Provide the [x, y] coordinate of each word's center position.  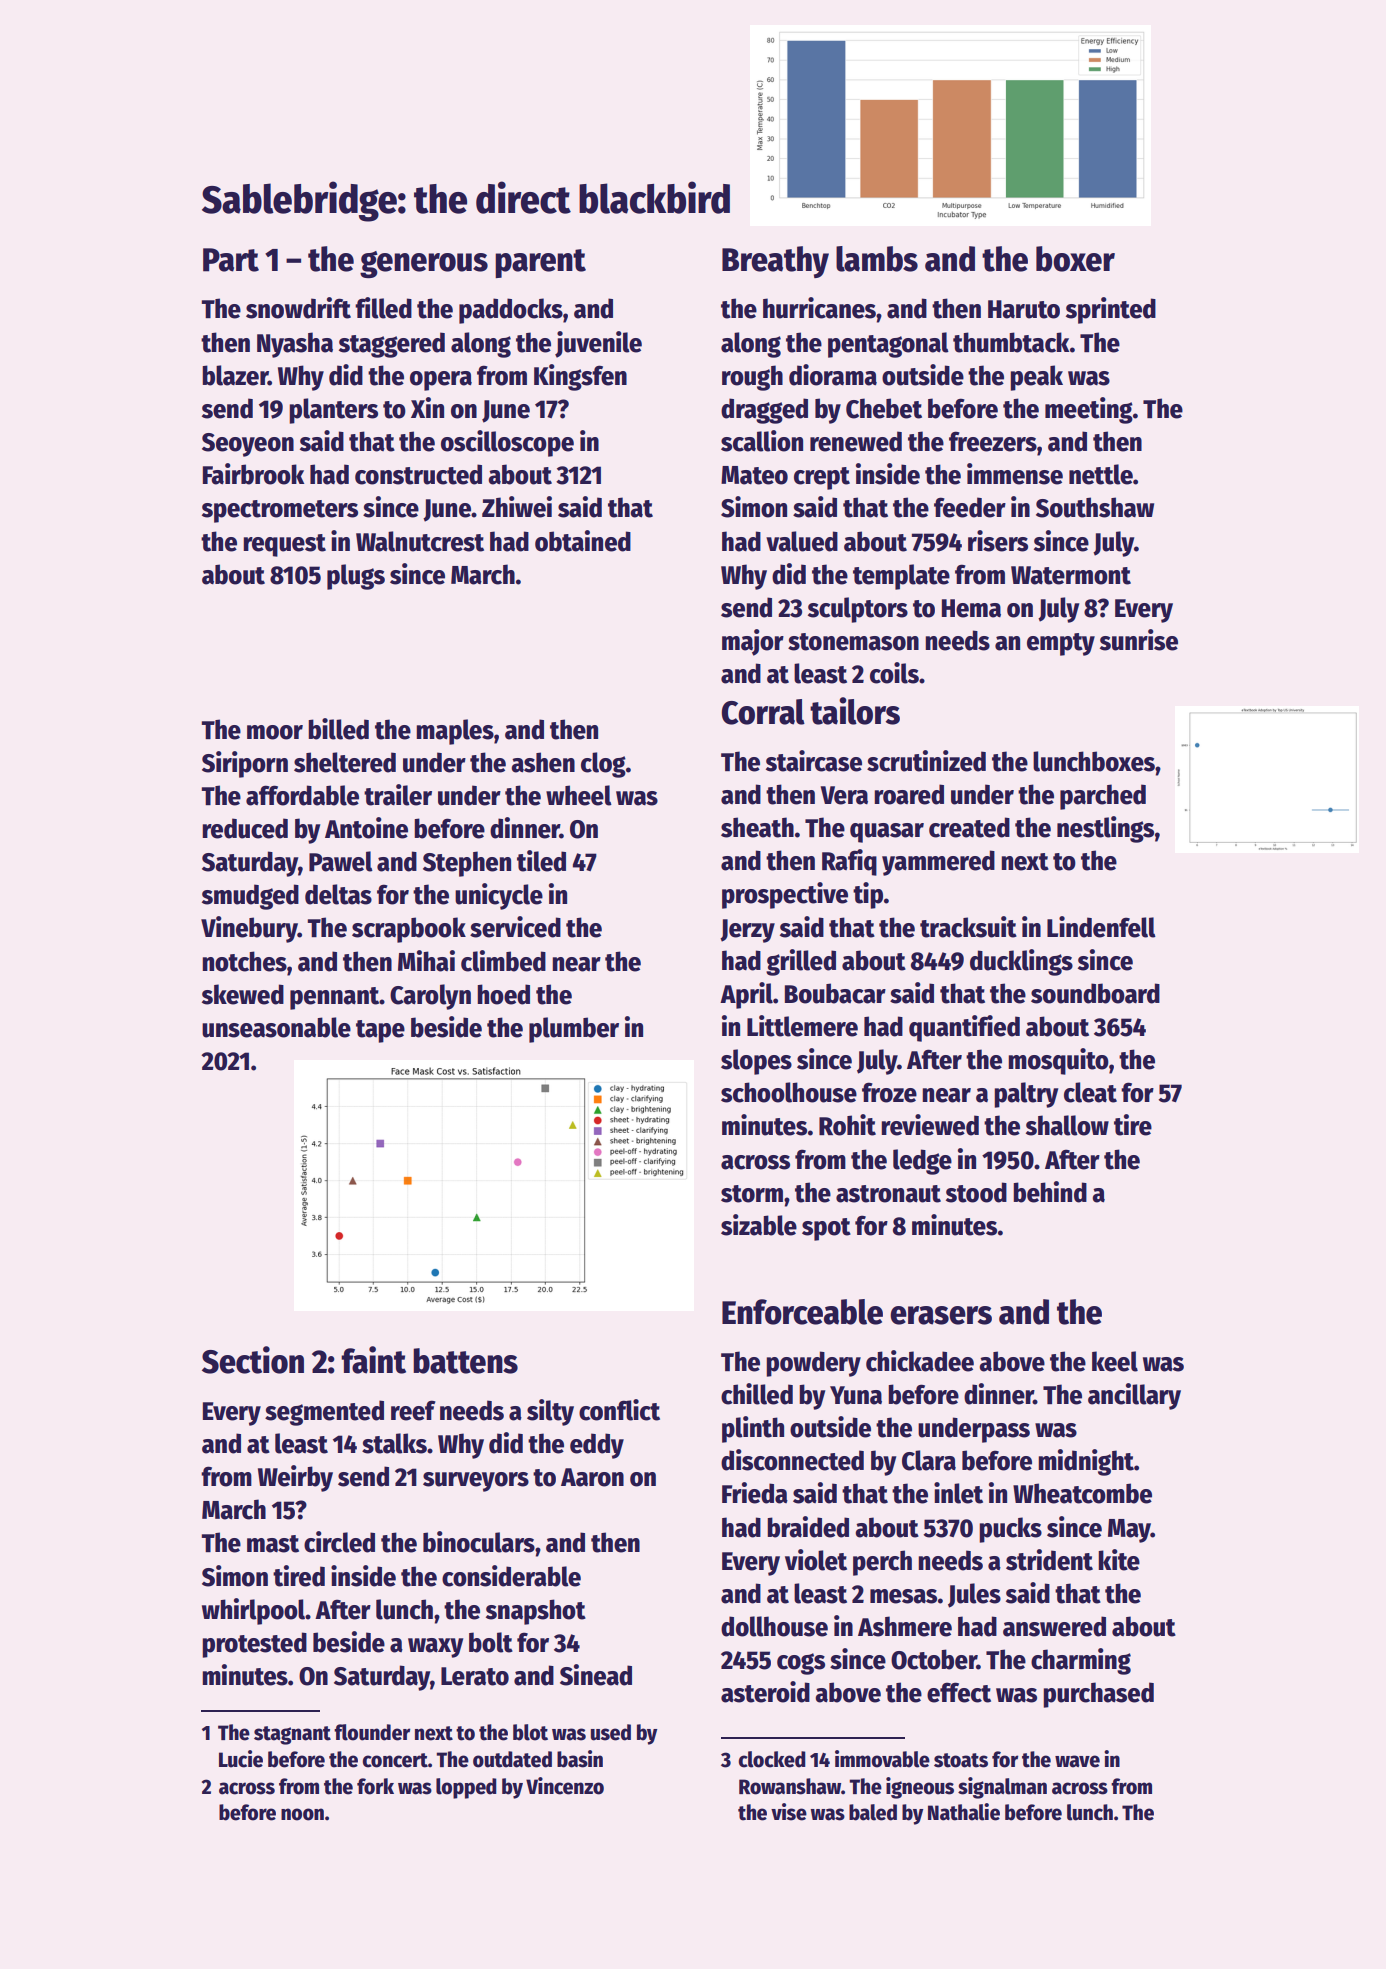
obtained [583, 541]
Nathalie [964, 1812]
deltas [338, 894]
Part [231, 260]
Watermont [1071, 575]
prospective [785, 895]
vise [789, 1812]
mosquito [1058, 1061]
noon [302, 1814]
